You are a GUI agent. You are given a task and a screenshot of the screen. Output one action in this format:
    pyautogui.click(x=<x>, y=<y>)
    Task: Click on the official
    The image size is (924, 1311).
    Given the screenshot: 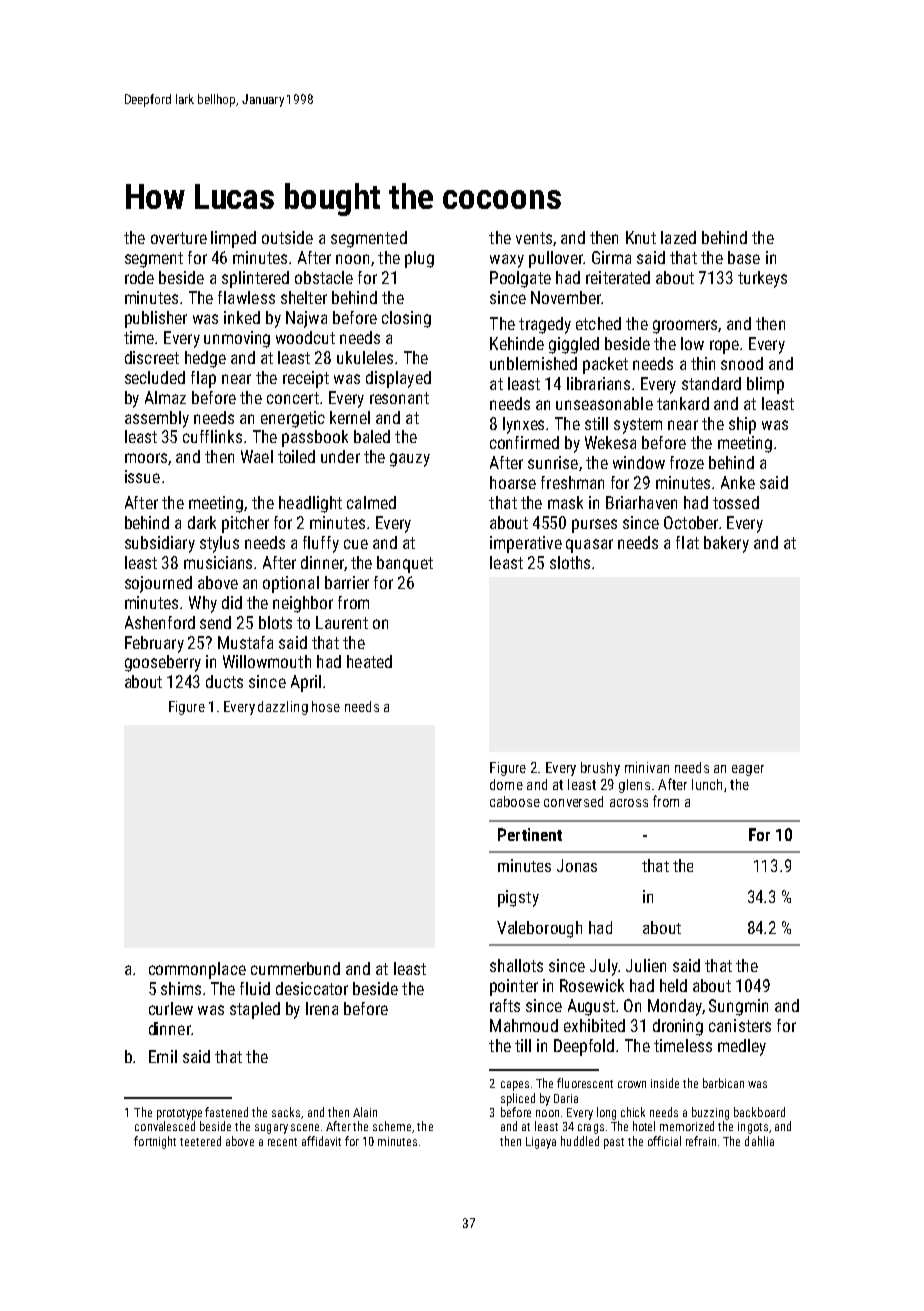 What is the action you would take?
    pyautogui.click(x=664, y=1141)
